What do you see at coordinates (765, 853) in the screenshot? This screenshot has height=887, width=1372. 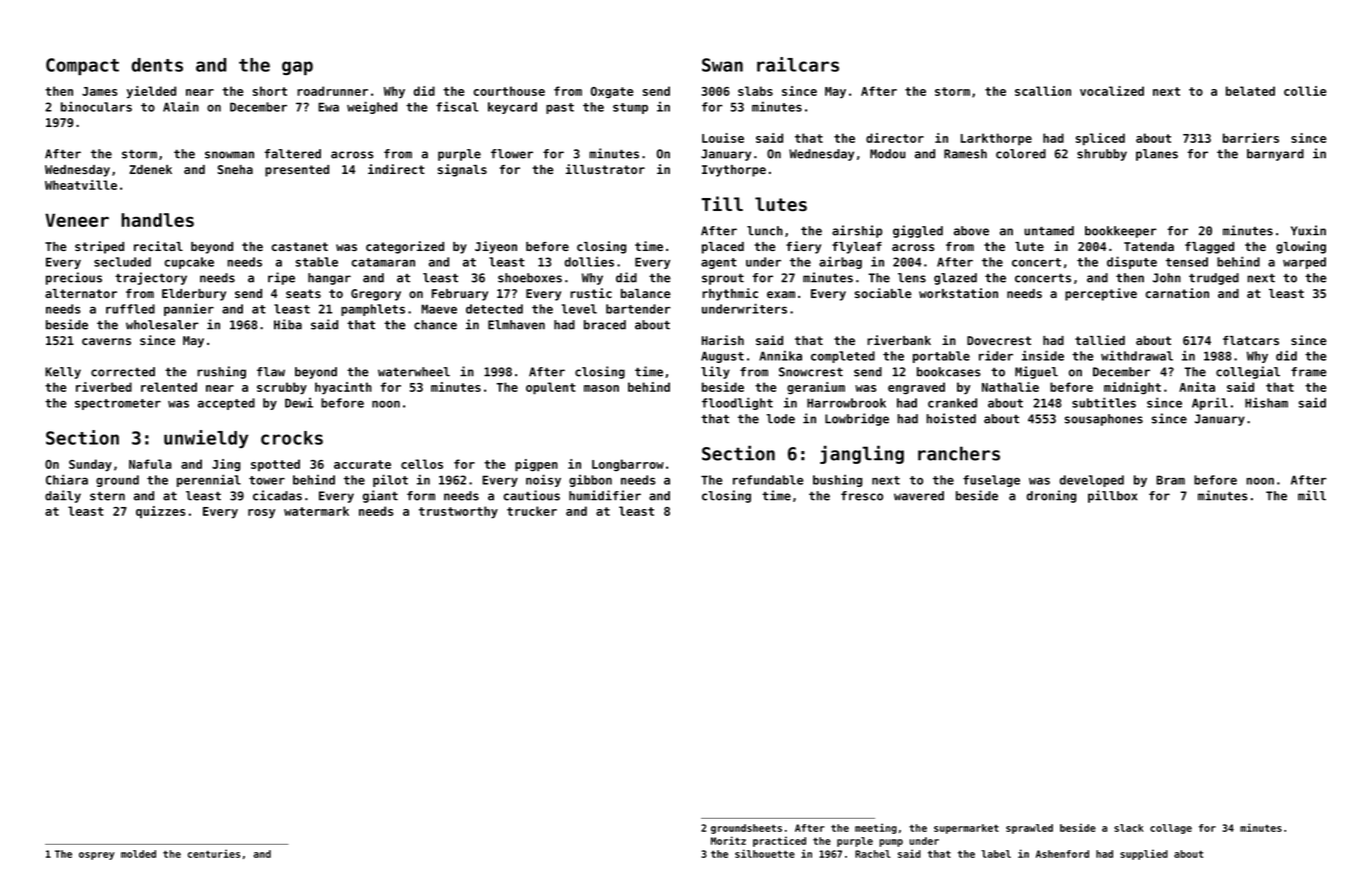 I see `silhouette` at bounding box center [765, 853].
